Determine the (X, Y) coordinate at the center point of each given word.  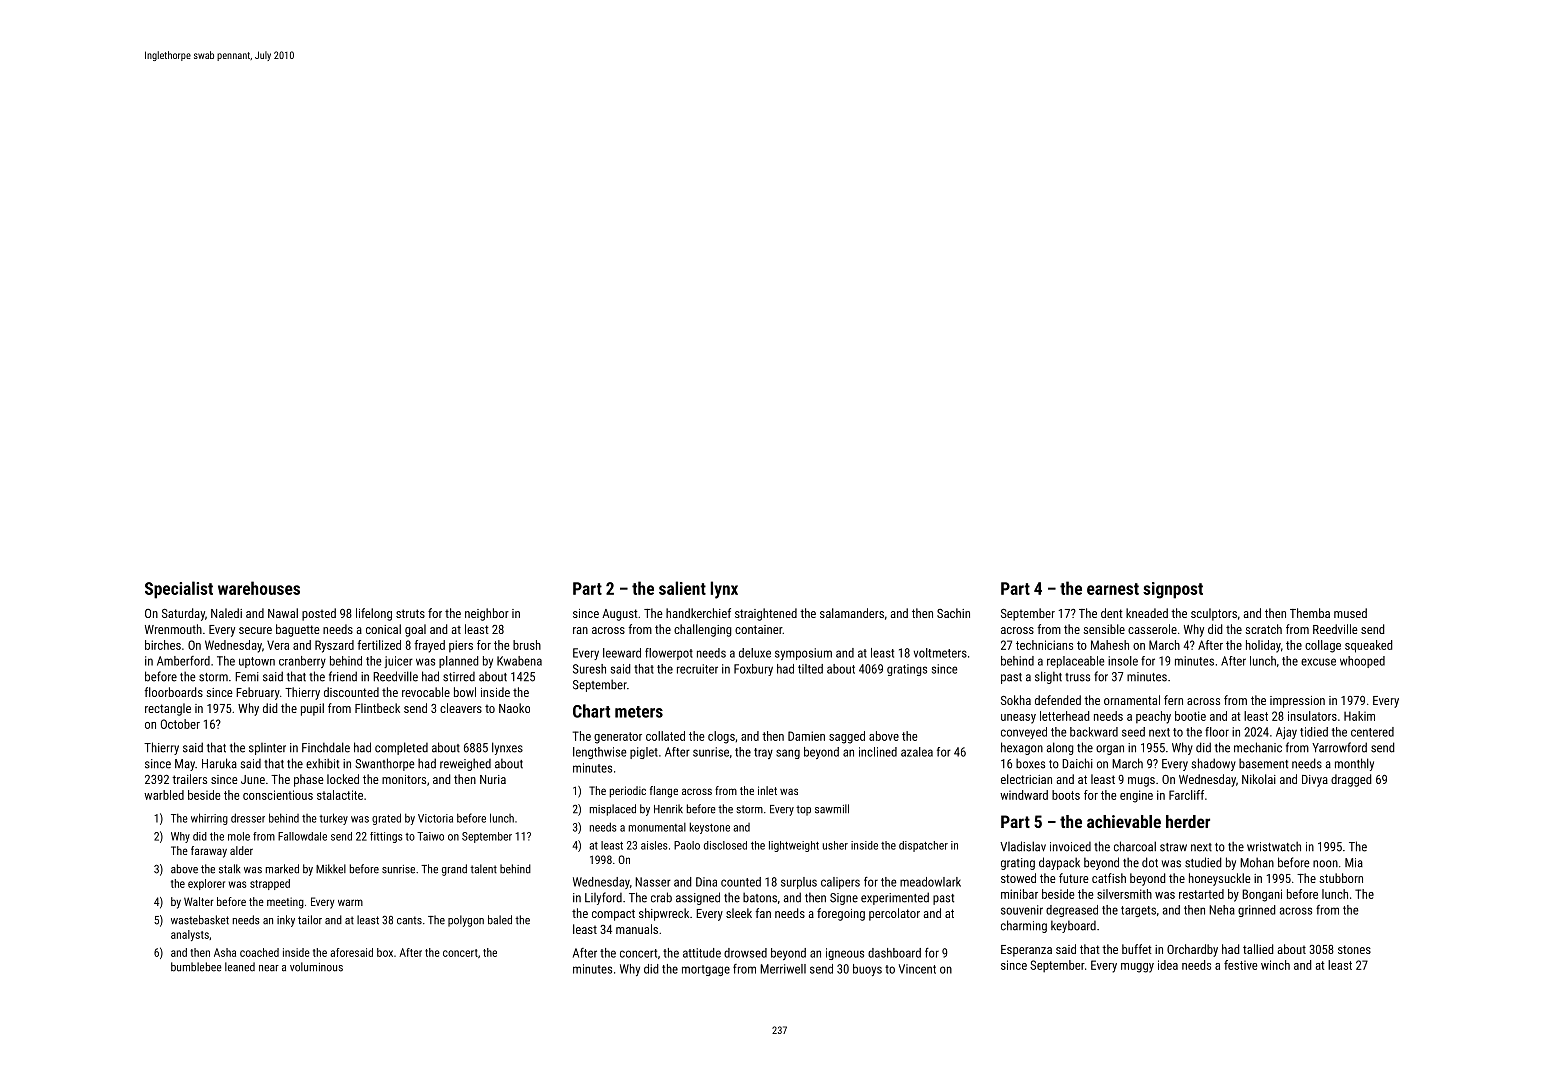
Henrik (668, 809)
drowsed (745, 953)
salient (682, 588)
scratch (1263, 629)
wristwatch (1274, 846)
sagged (847, 737)
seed (1133, 732)
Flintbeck (377, 708)
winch (1275, 965)
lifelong (374, 614)
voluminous (316, 967)
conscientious (278, 795)
